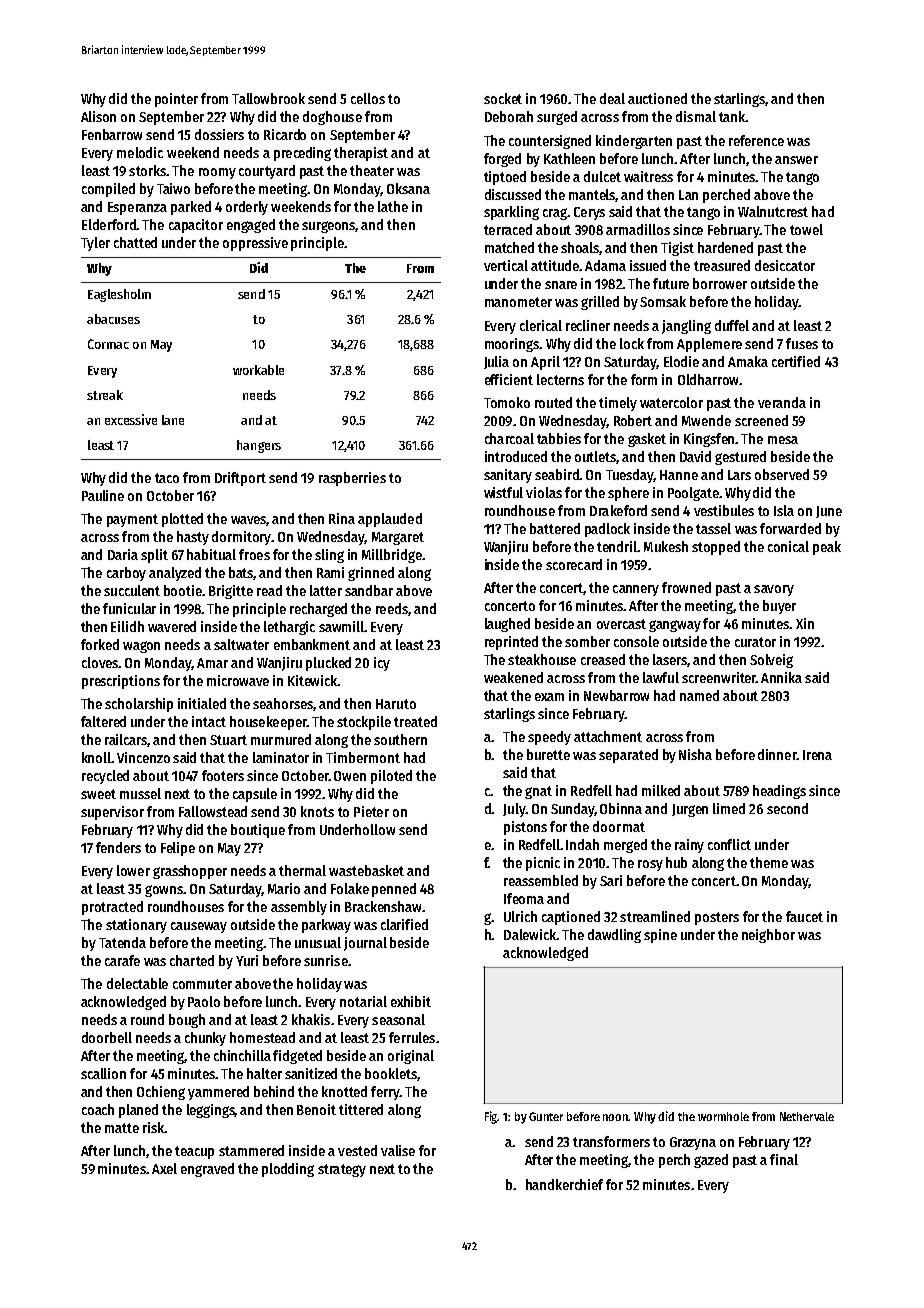 The image size is (924, 1308). I want to click on waves, so click(249, 521).
